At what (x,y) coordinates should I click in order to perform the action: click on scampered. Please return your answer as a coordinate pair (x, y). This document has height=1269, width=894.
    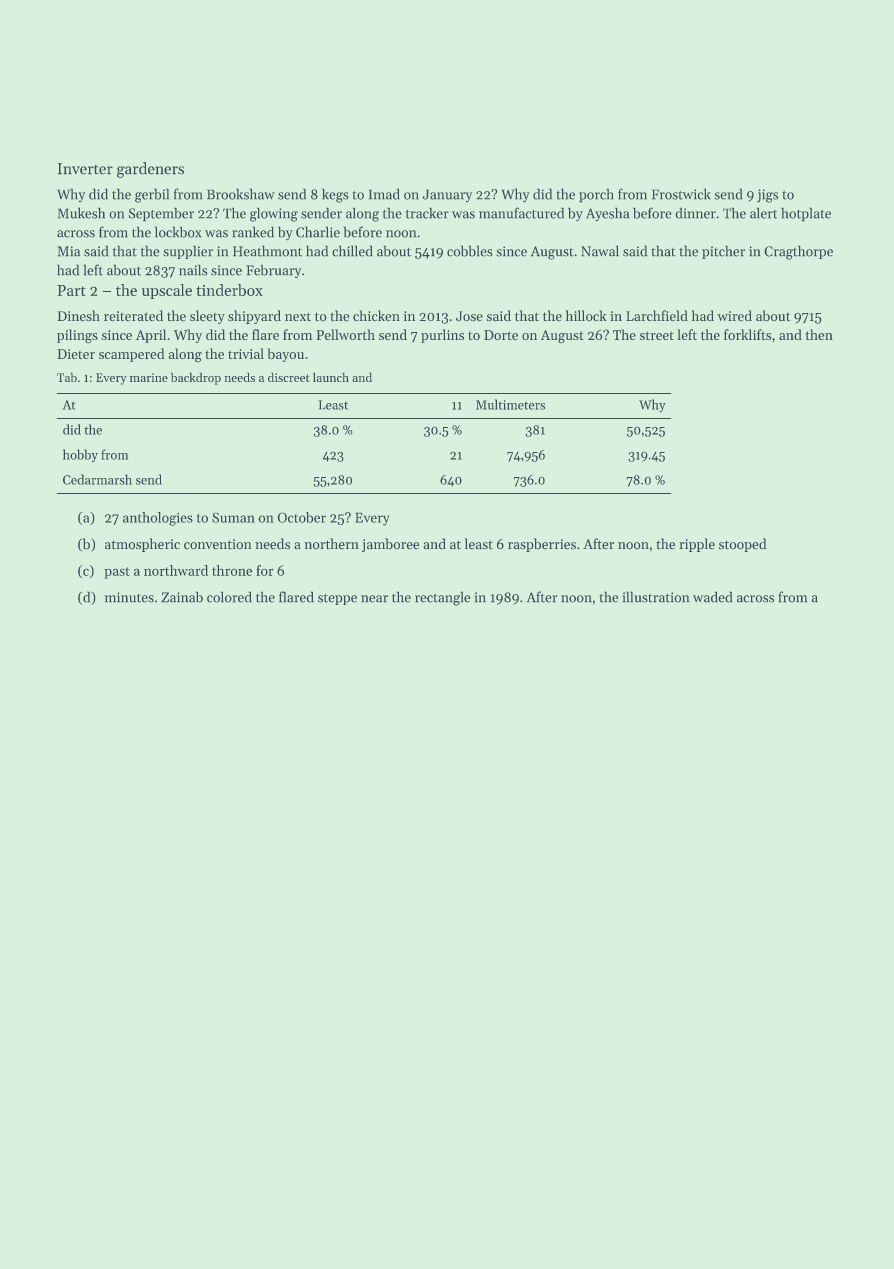
    Looking at the image, I should click on (131, 355).
